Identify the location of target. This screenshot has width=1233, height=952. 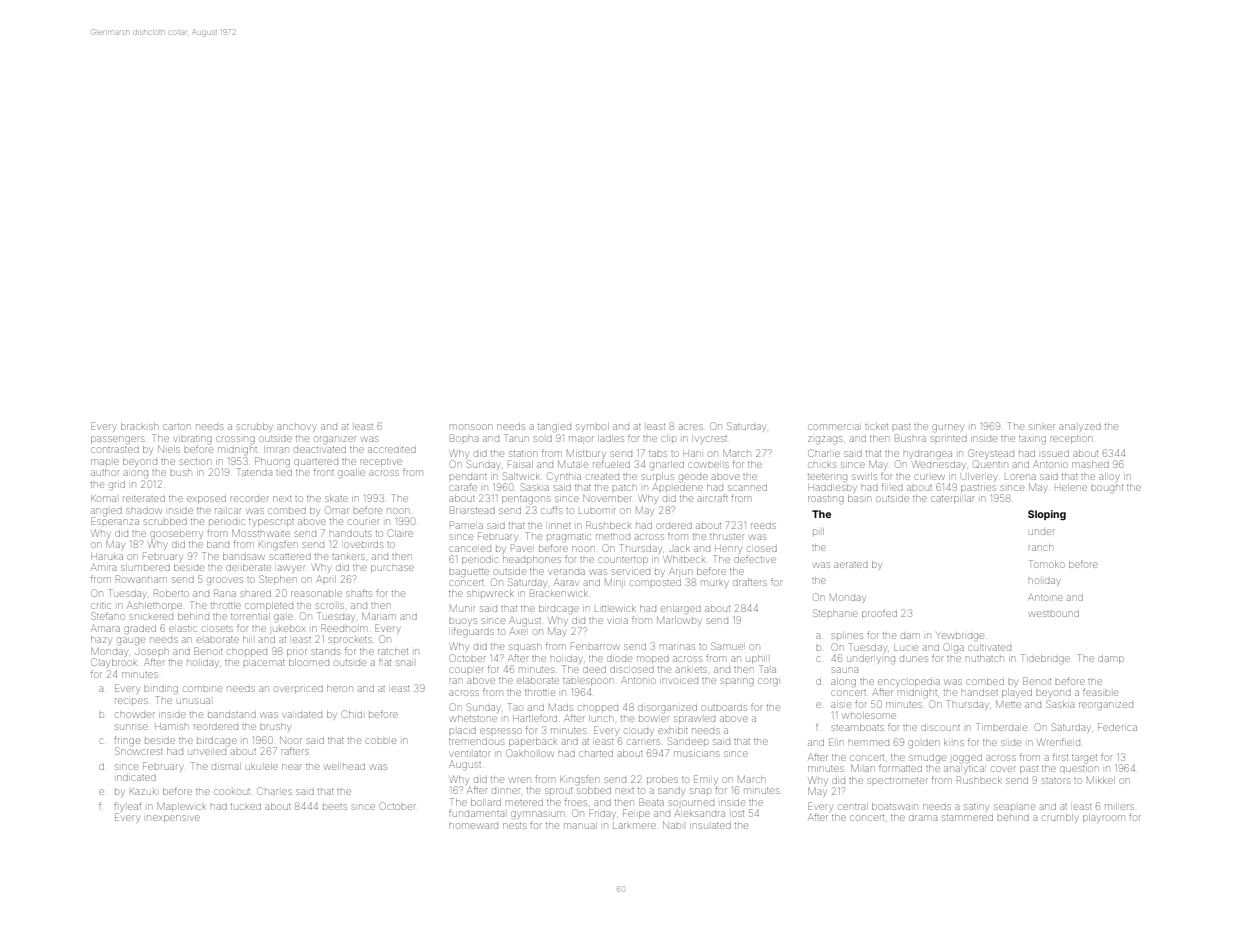
(1084, 759).
